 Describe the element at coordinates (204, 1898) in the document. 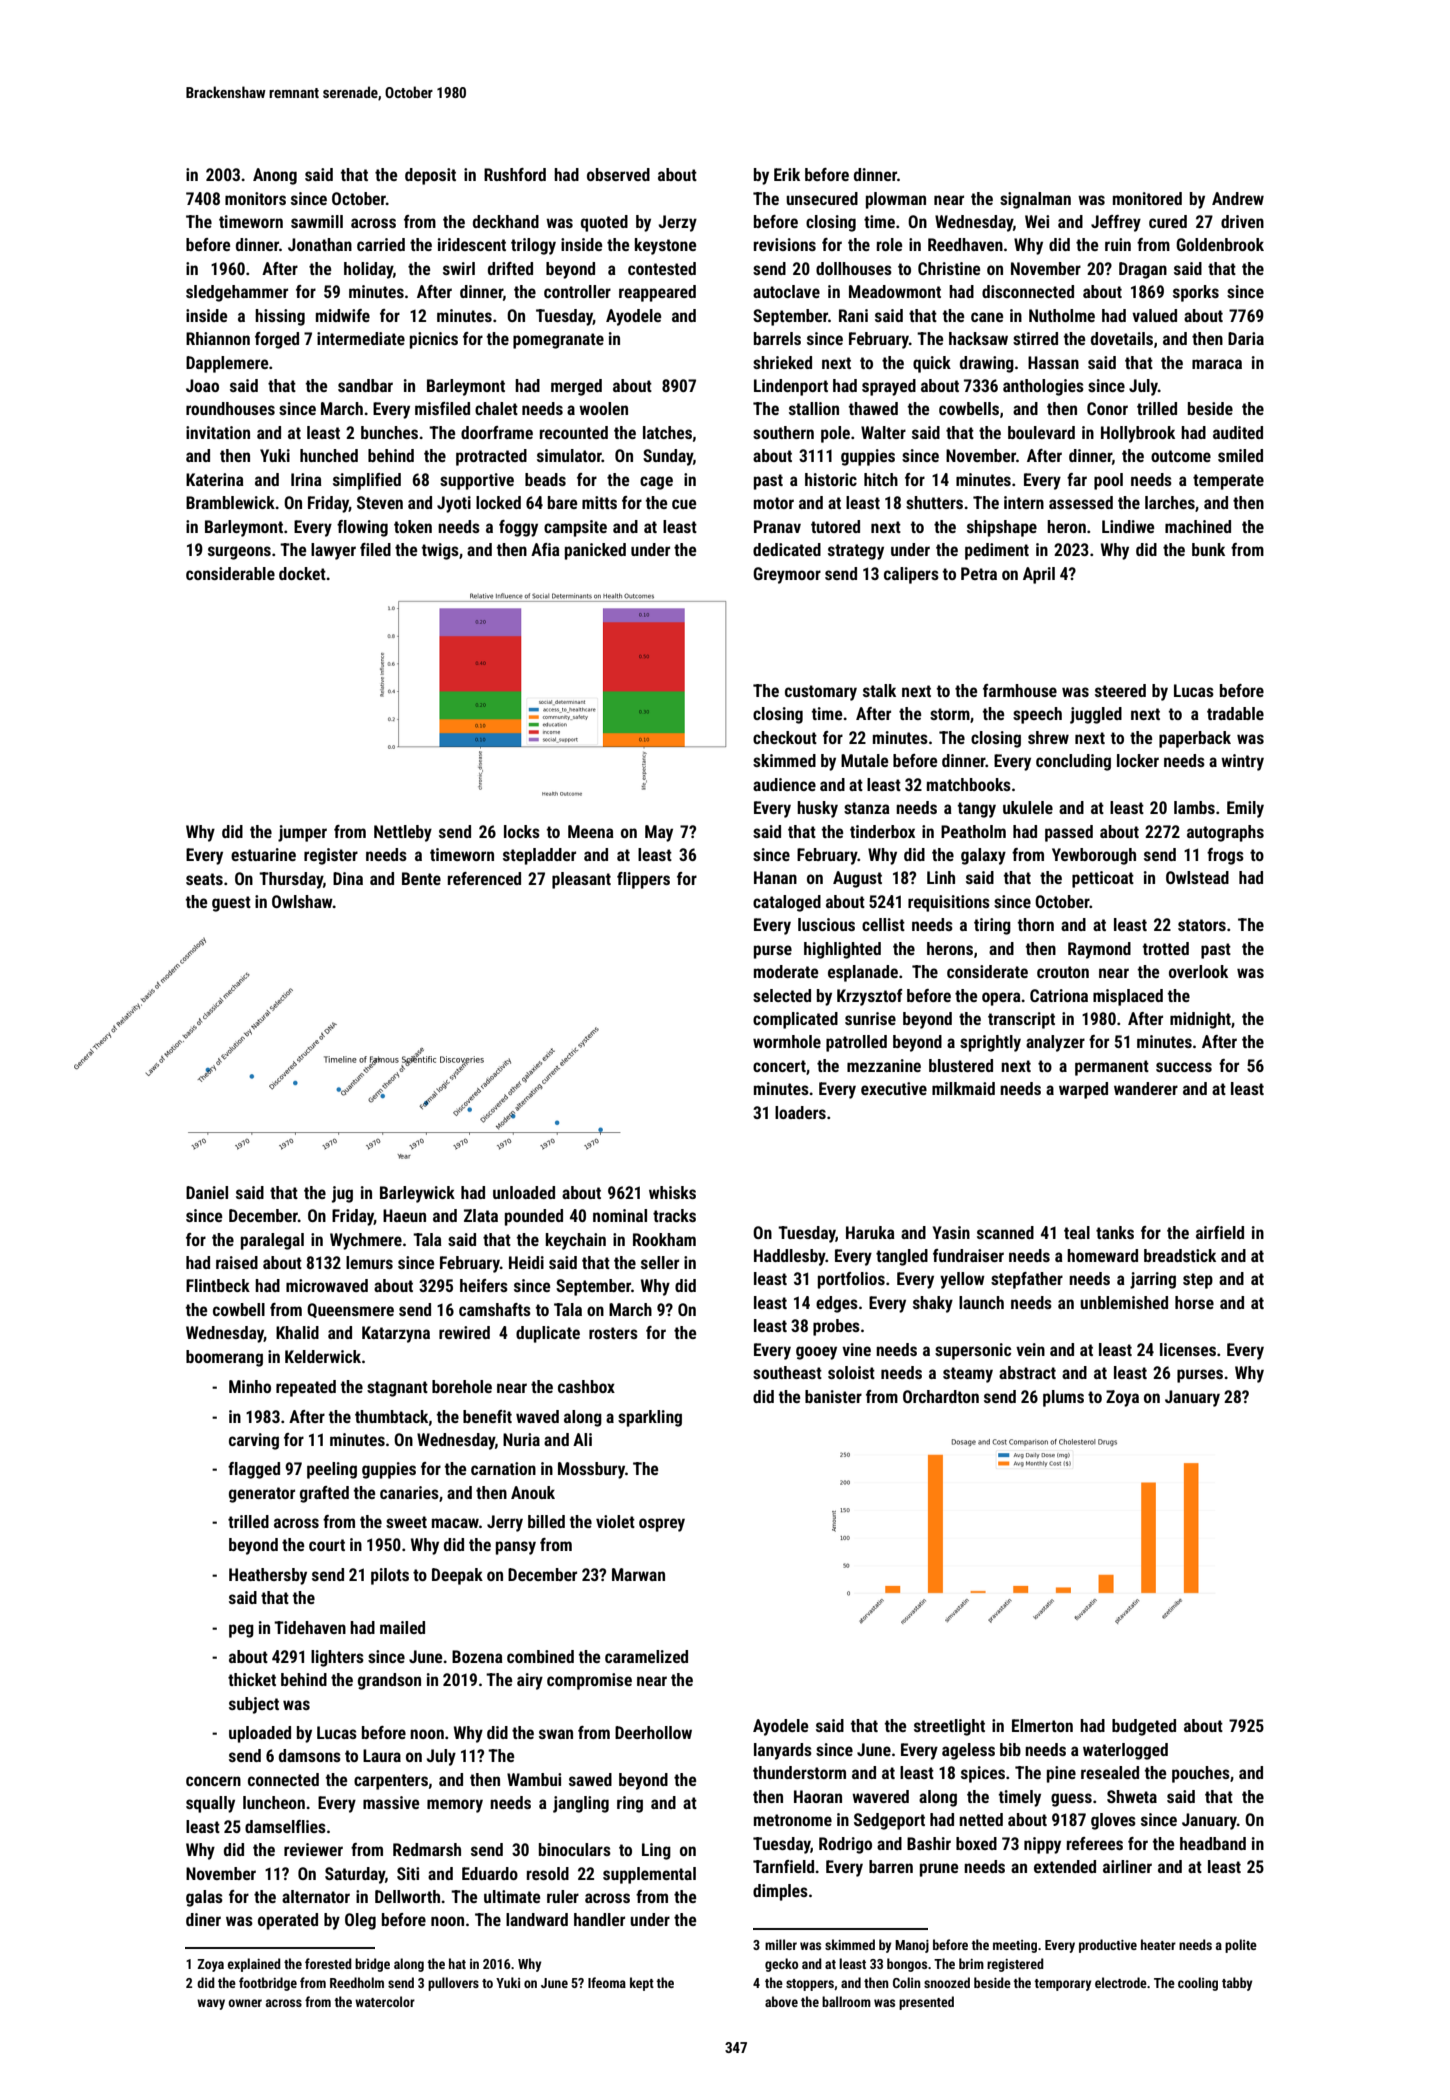

I see `galas` at that location.
